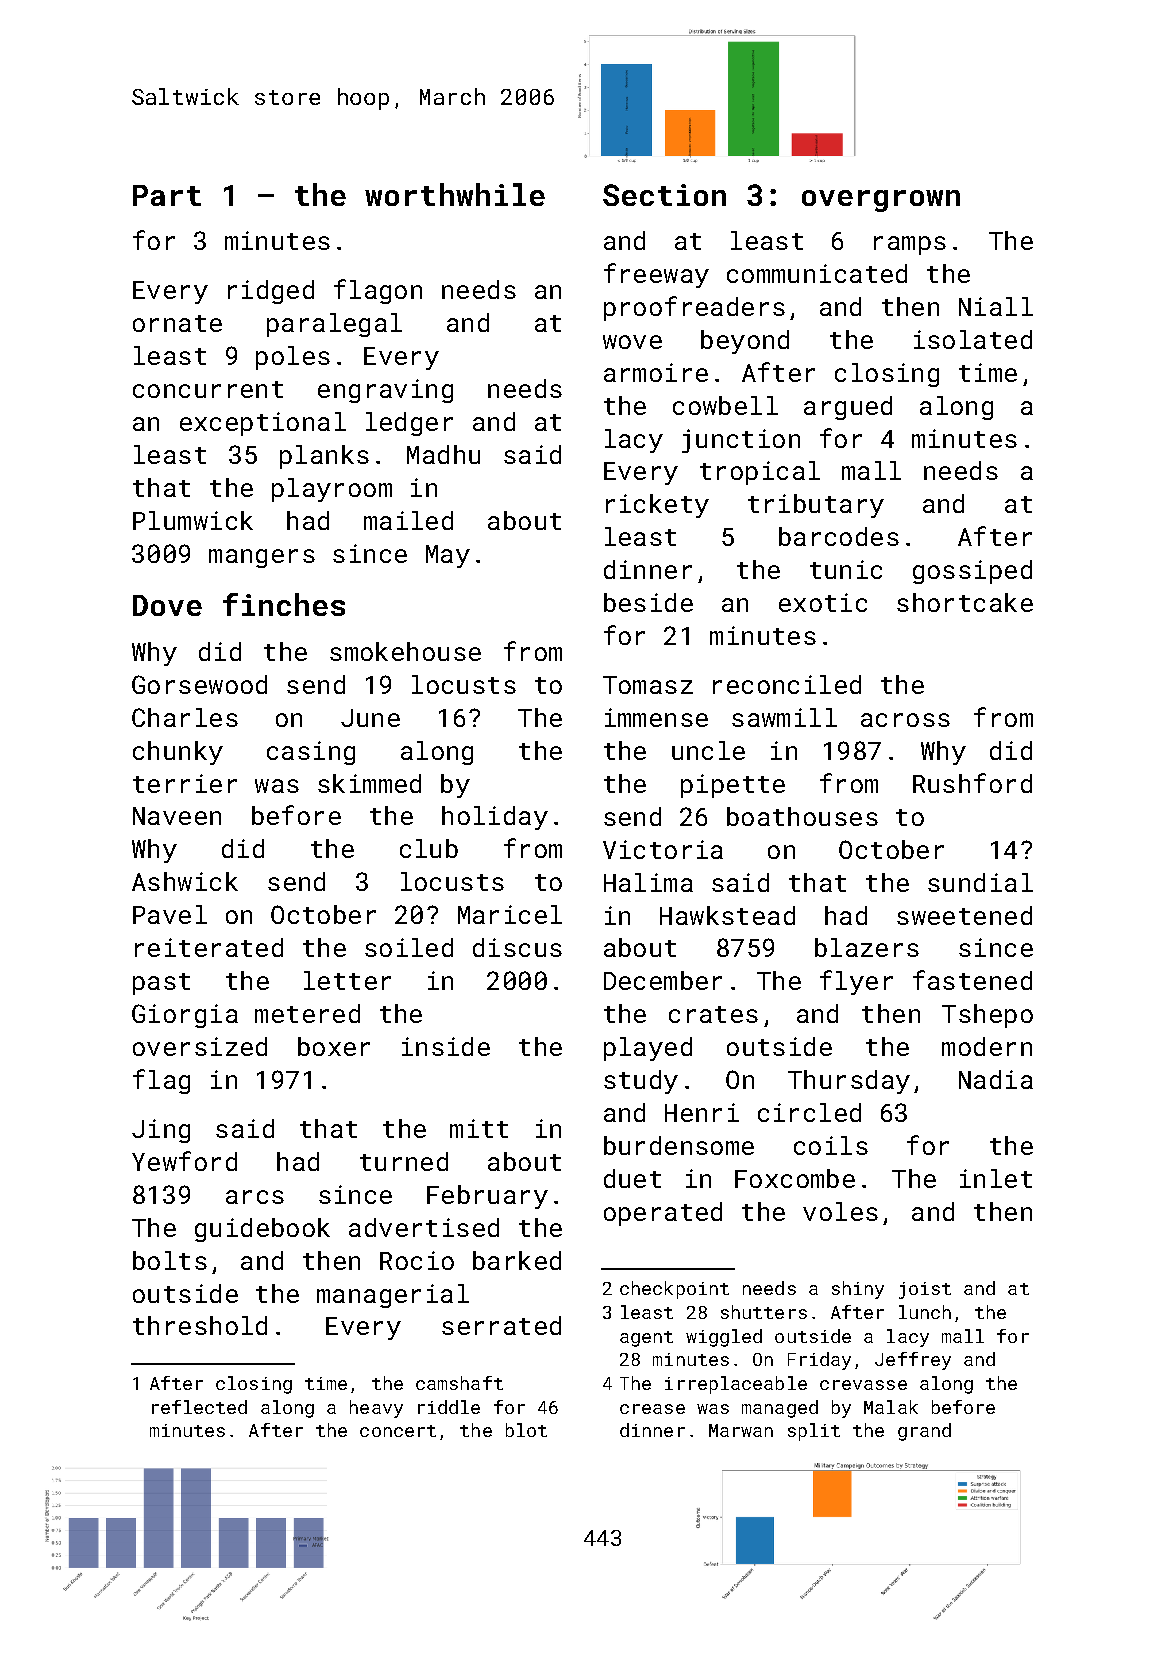  Describe the element at coordinates (972, 980) in the page. I see `fastened` at that location.
